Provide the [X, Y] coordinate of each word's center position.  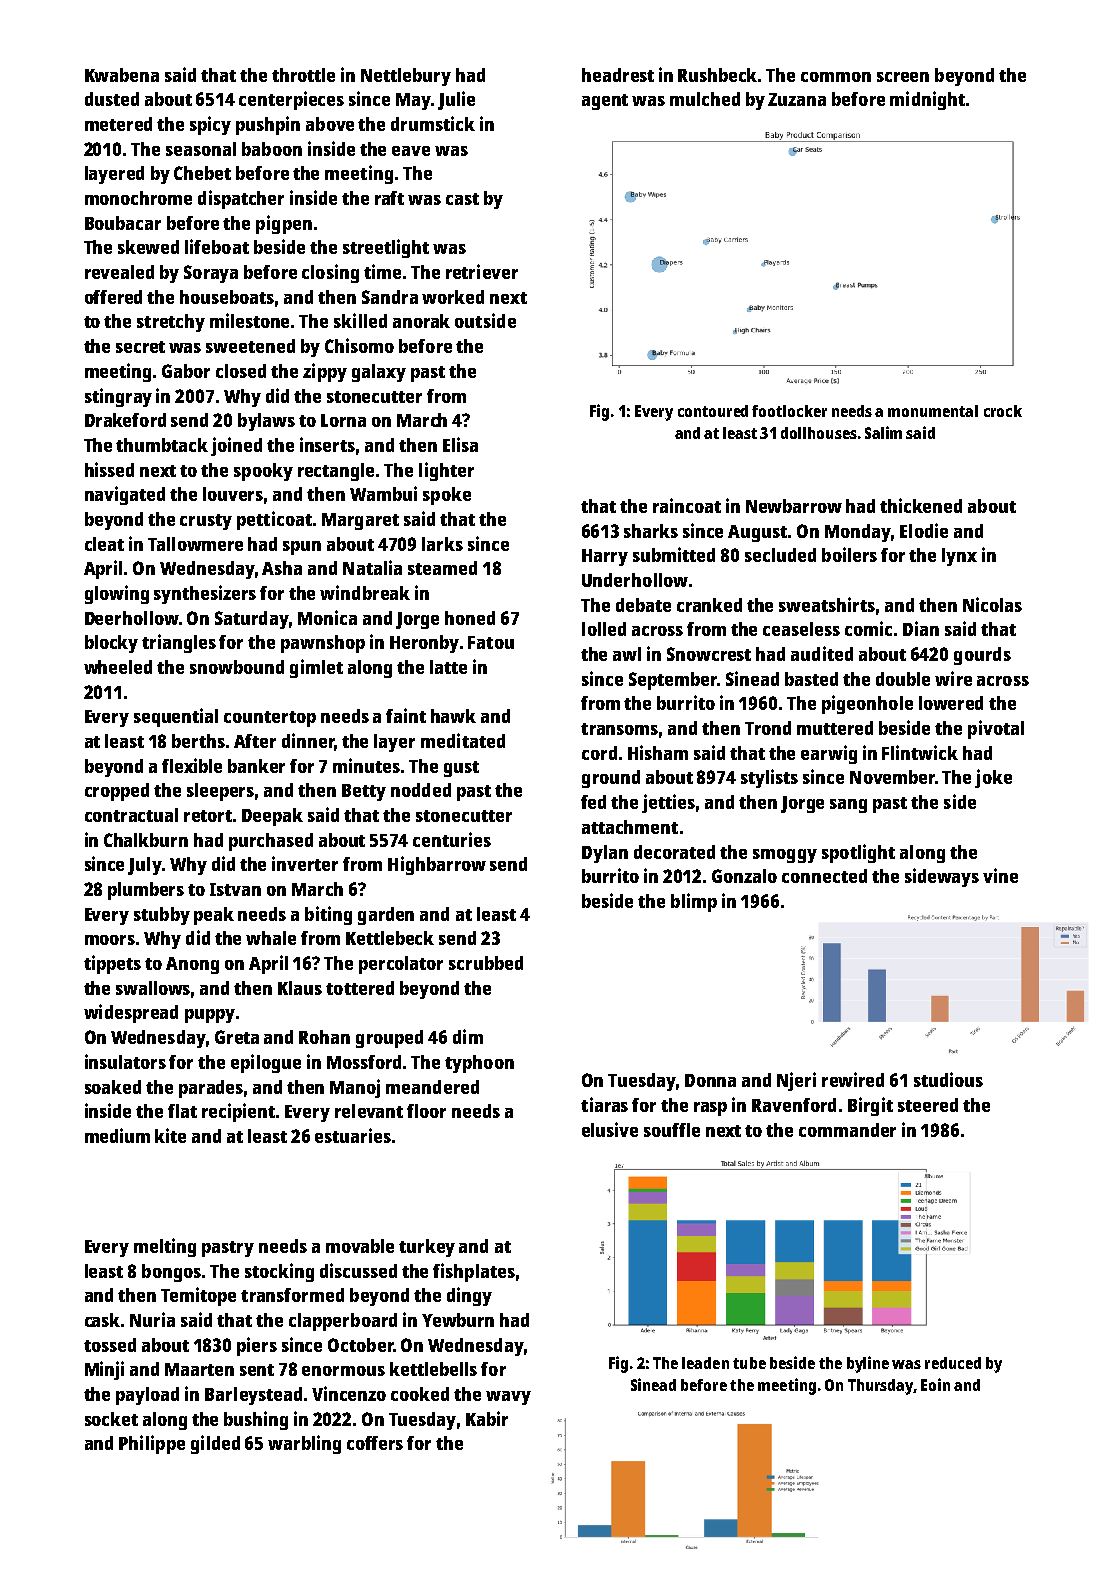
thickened [921, 505]
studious [948, 1079]
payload [147, 1396]
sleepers [220, 792]
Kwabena [122, 75]
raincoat [687, 505]
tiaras [604, 1104]
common [836, 77]
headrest [618, 75]
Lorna [343, 420]
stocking [279, 1272]
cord [599, 753]
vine [1000, 875]
